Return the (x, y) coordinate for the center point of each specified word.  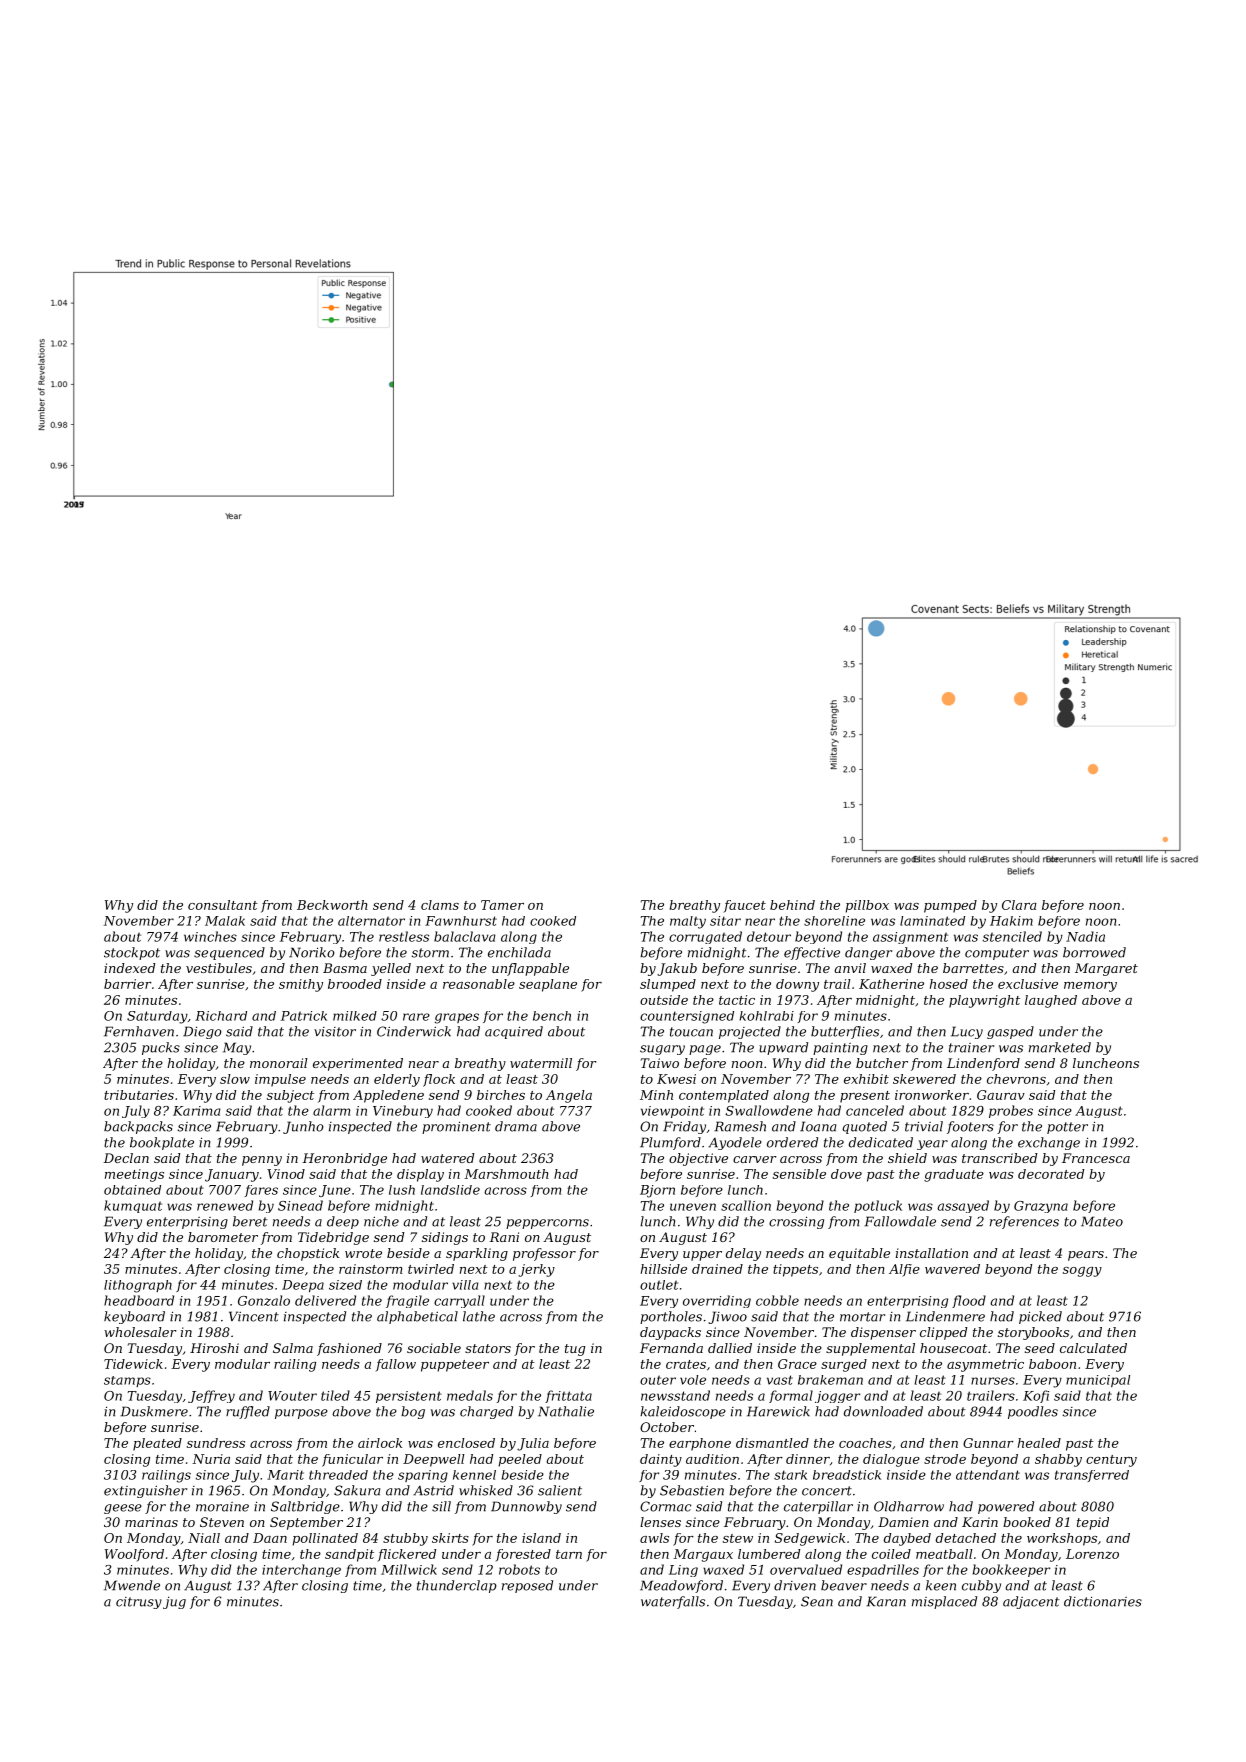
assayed (963, 1206)
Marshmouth (506, 1174)
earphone (700, 1444)
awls (654, 1538)
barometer (223, 1237)
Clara (1019, 905)
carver (755, 1159)
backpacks (138, 1127)
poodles (1033, 1412)
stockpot (132, 953)
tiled (335, 1395)
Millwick (409, 1569)
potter (1067, 1128)
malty (688, 922)
